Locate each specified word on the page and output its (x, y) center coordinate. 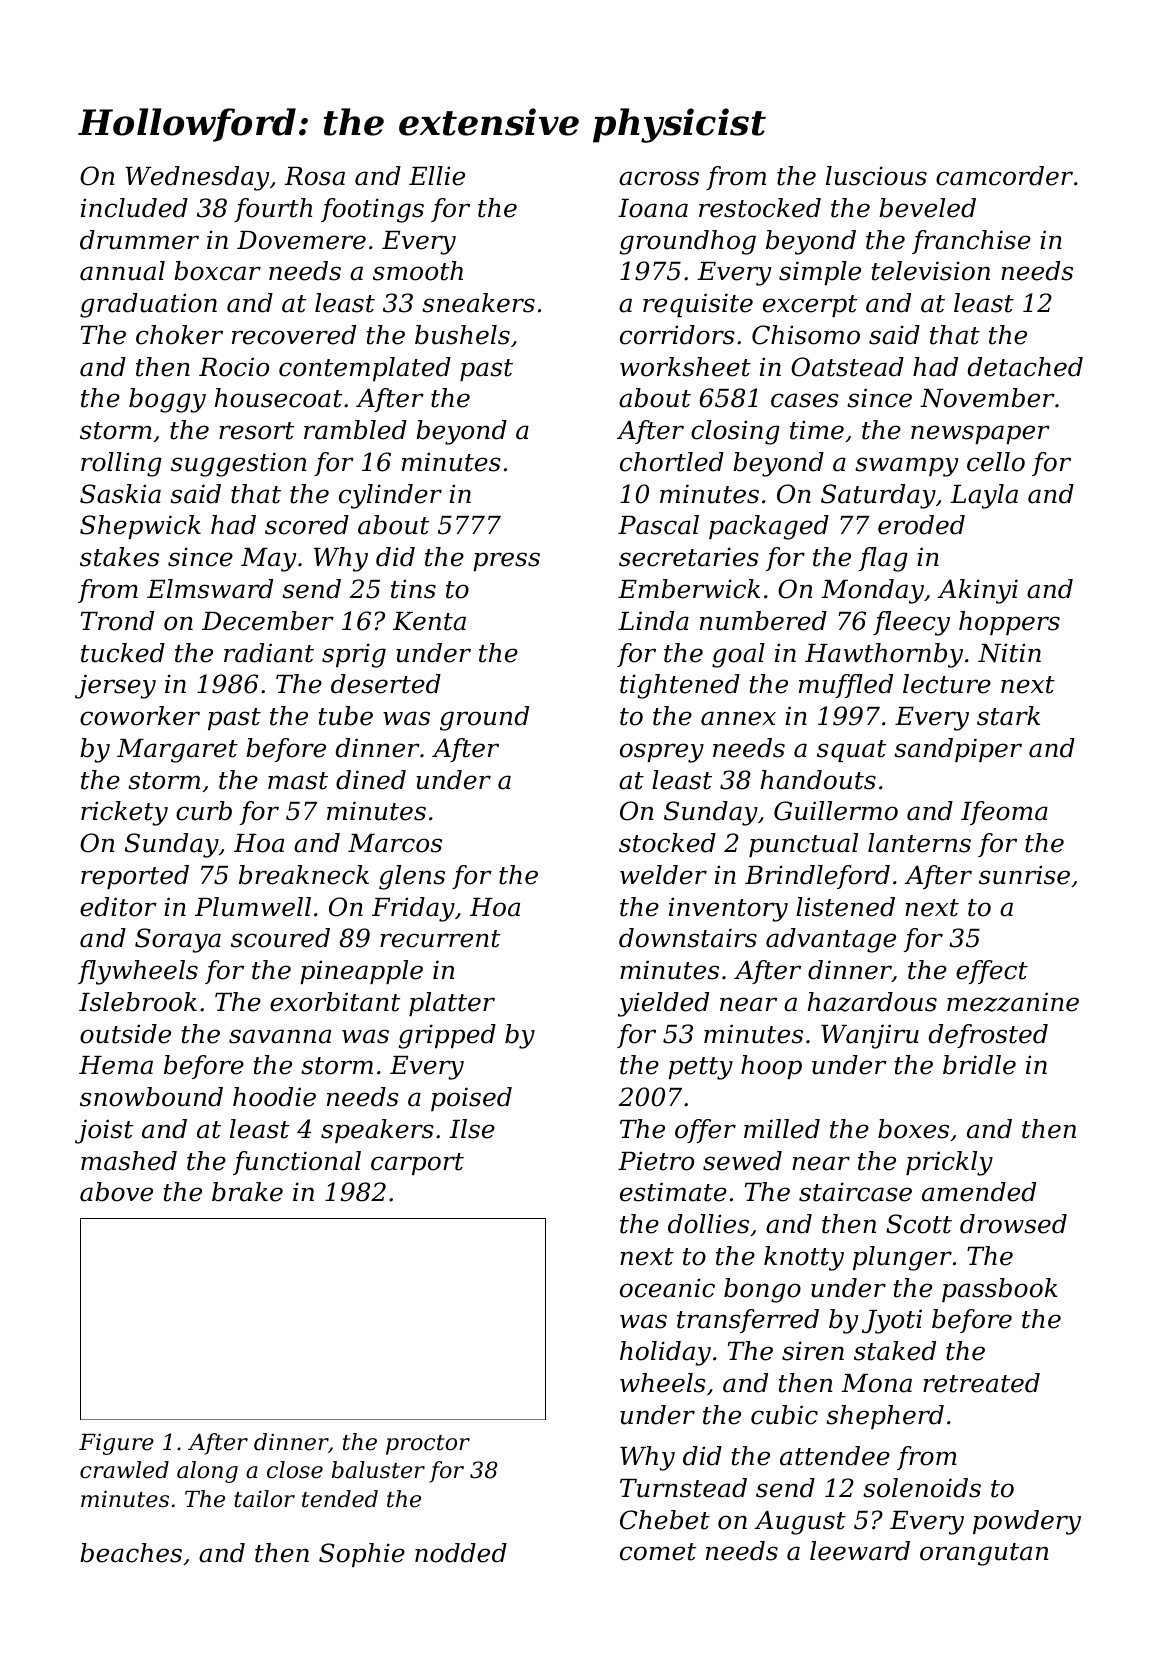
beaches (131, 1553)
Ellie (437, 176)
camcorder (1004, 176)
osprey (662, 753)
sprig (354, 655)
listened (845, 907)
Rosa (314, 176)
